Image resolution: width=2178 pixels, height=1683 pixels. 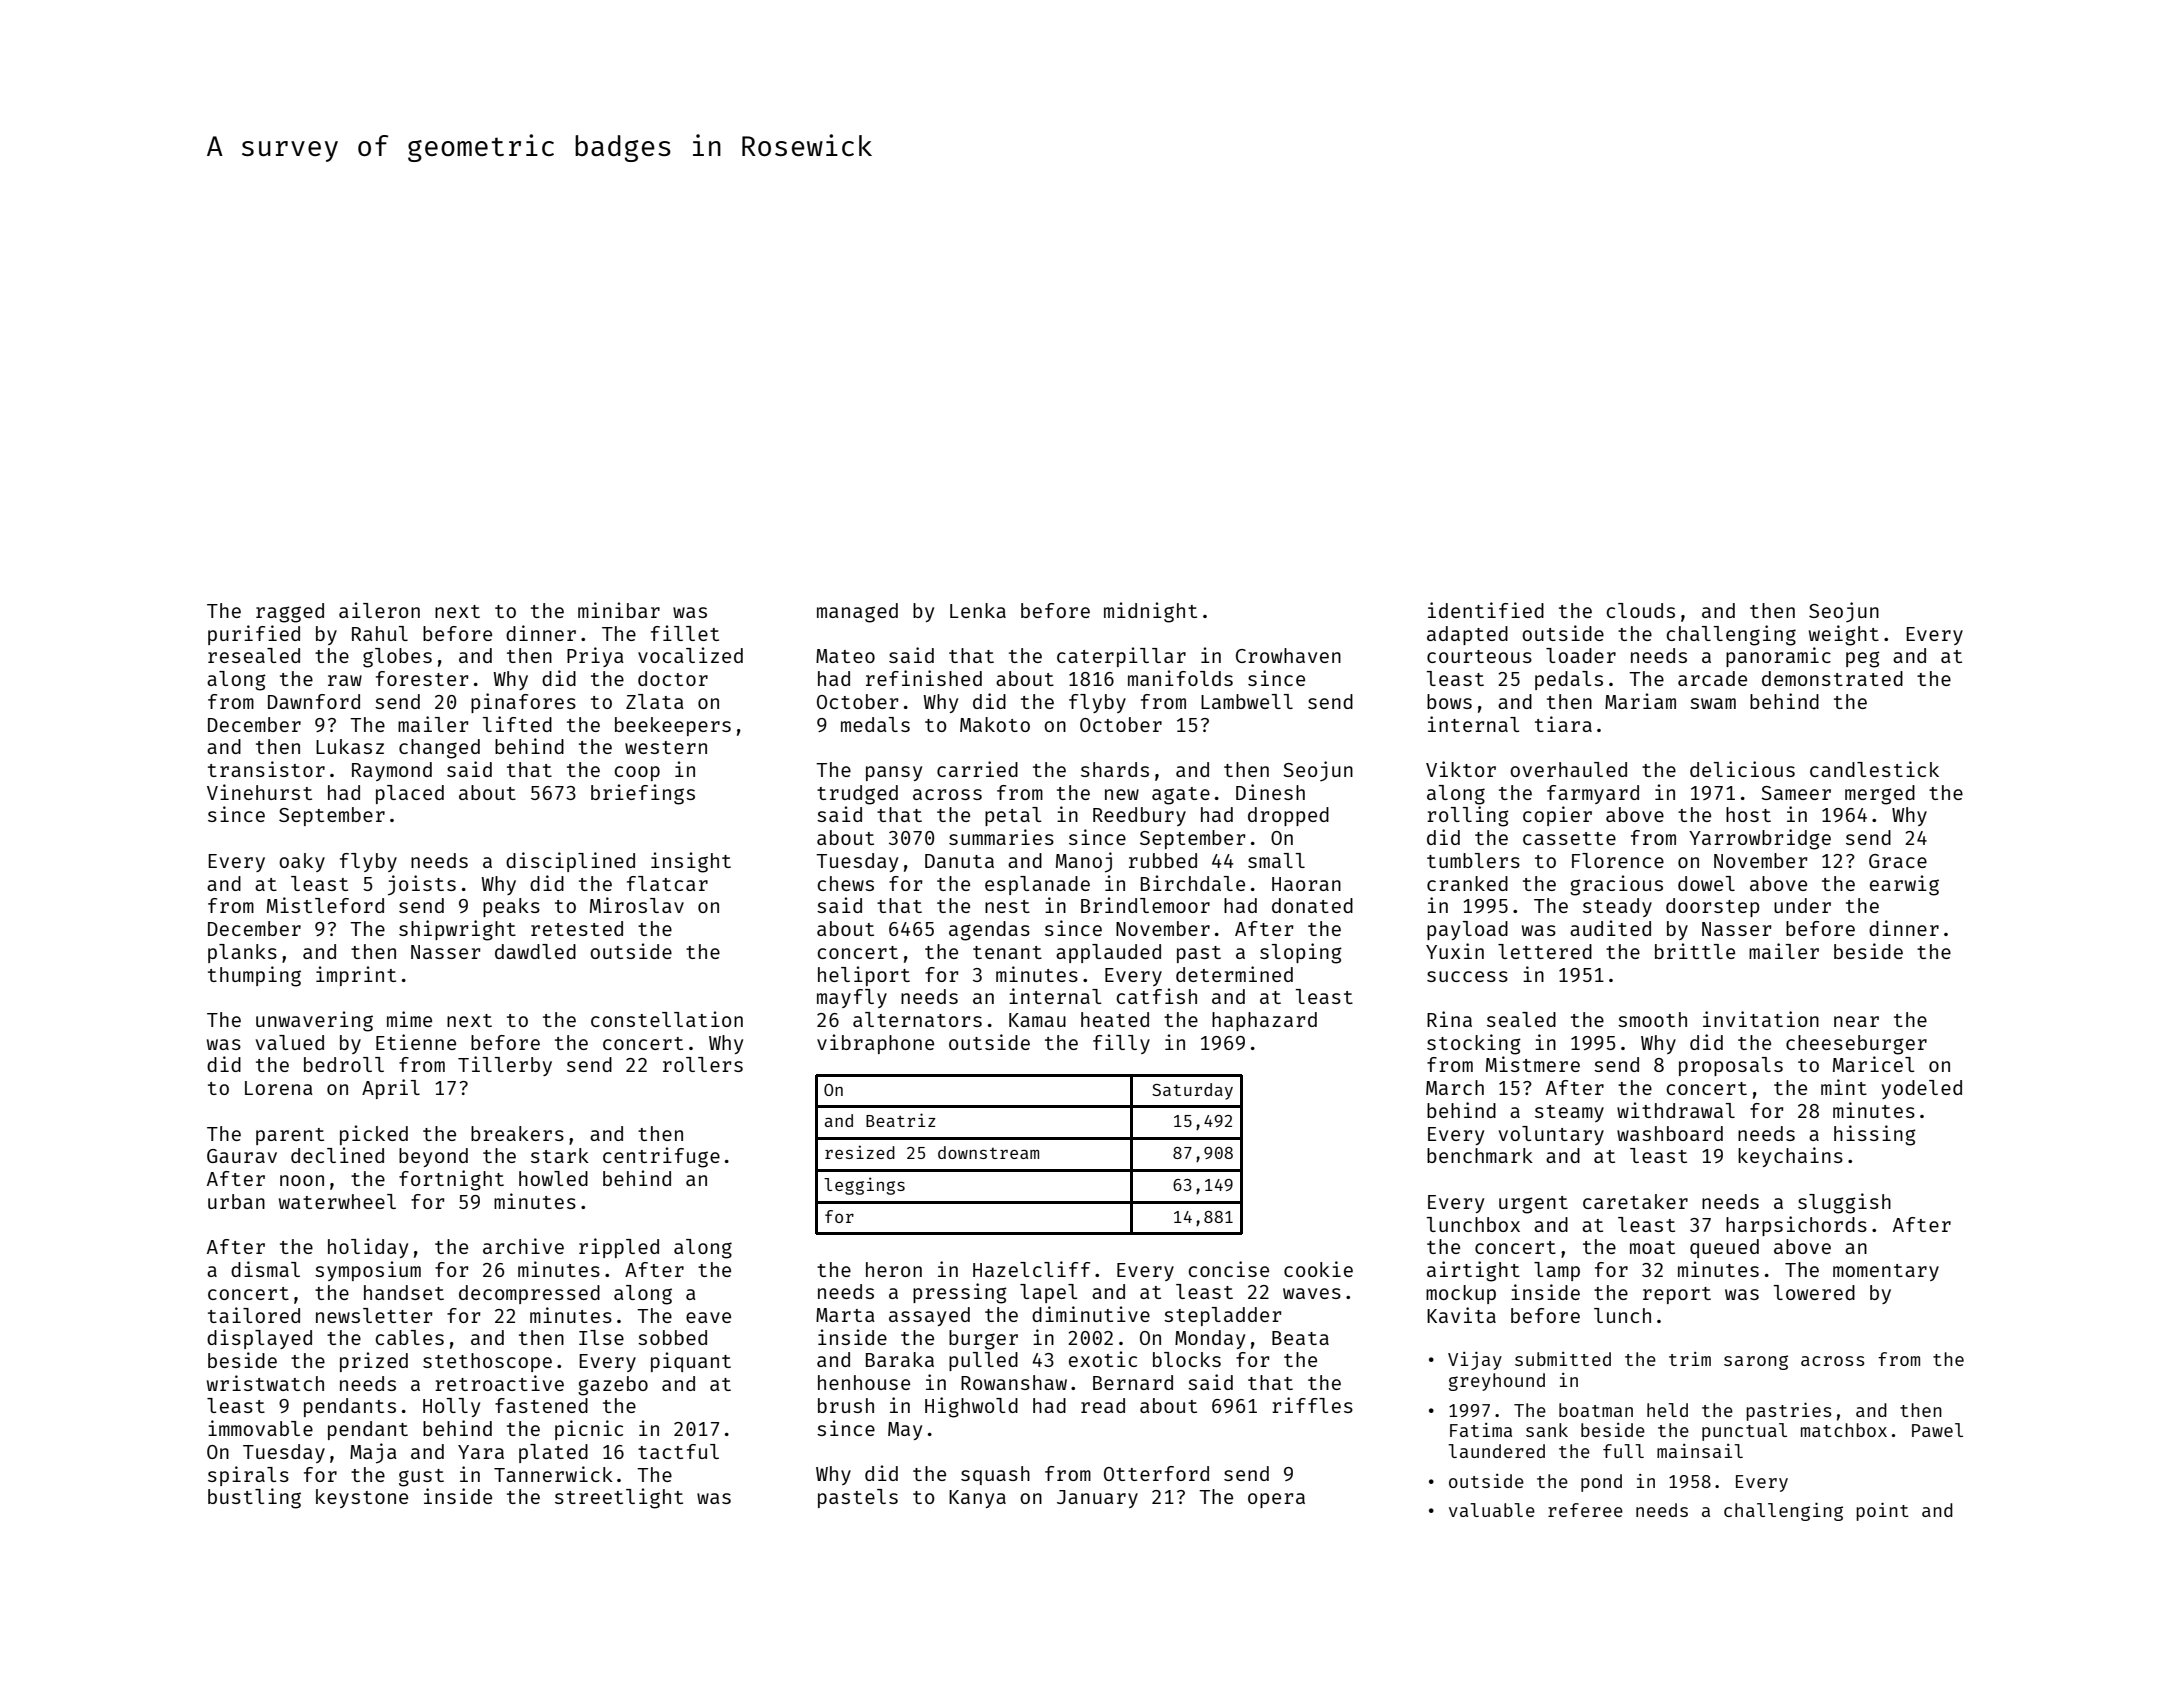 What do you see at coordinates (978, 610) in the screenshot?
I see `Lenka` at bounding box center [978, 610].
